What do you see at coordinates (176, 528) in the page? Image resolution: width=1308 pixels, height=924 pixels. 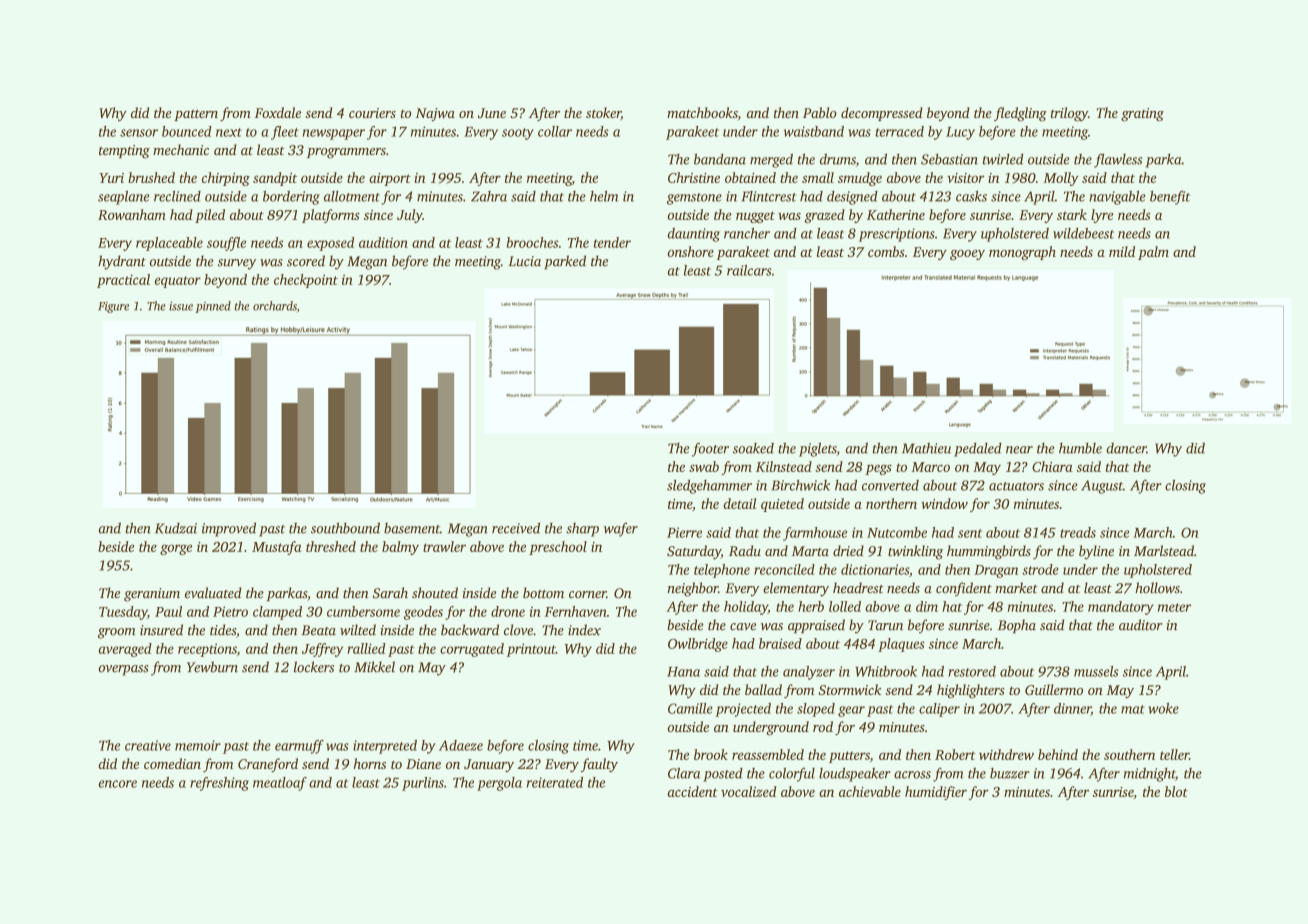 I see `Kudzai` at bounding box center [176, 528].
